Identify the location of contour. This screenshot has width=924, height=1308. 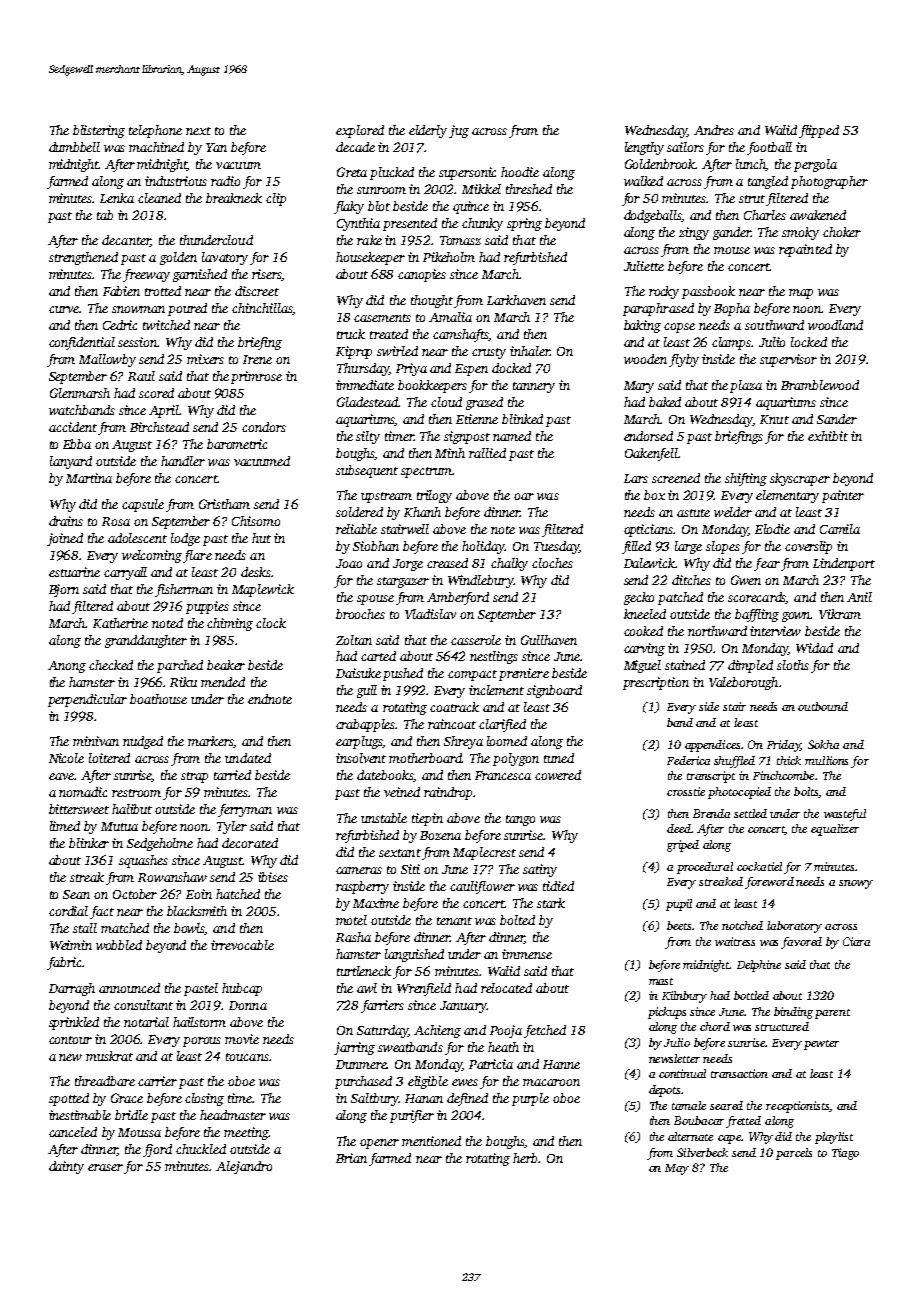
(70, 1040).
